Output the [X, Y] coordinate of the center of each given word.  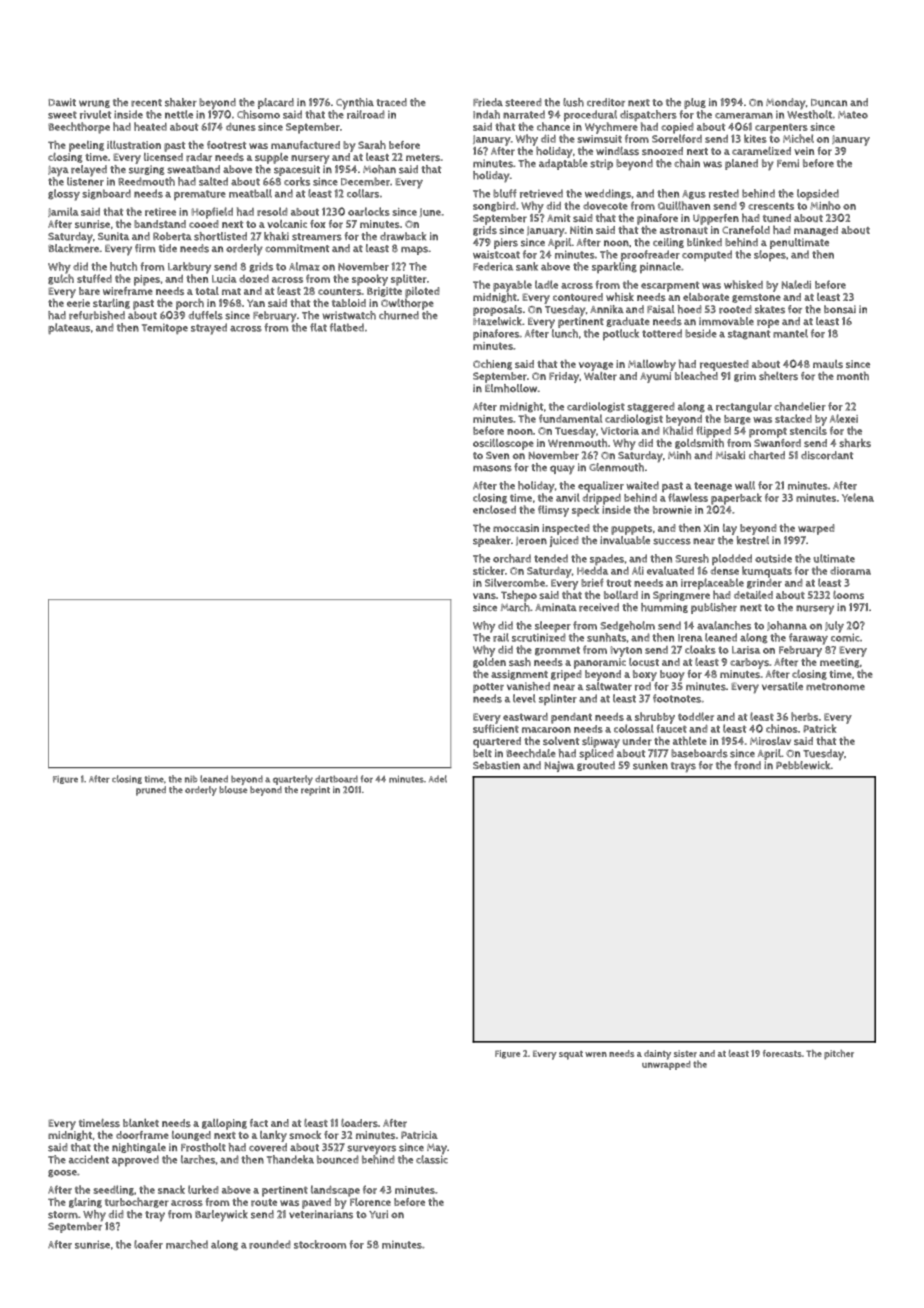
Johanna [787, 626]
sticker [489, 570]
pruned [151, 791]
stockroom [320, 1244]
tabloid [349, 303]
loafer [148, 1244]
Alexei [844, 418]
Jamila [63, 212]
